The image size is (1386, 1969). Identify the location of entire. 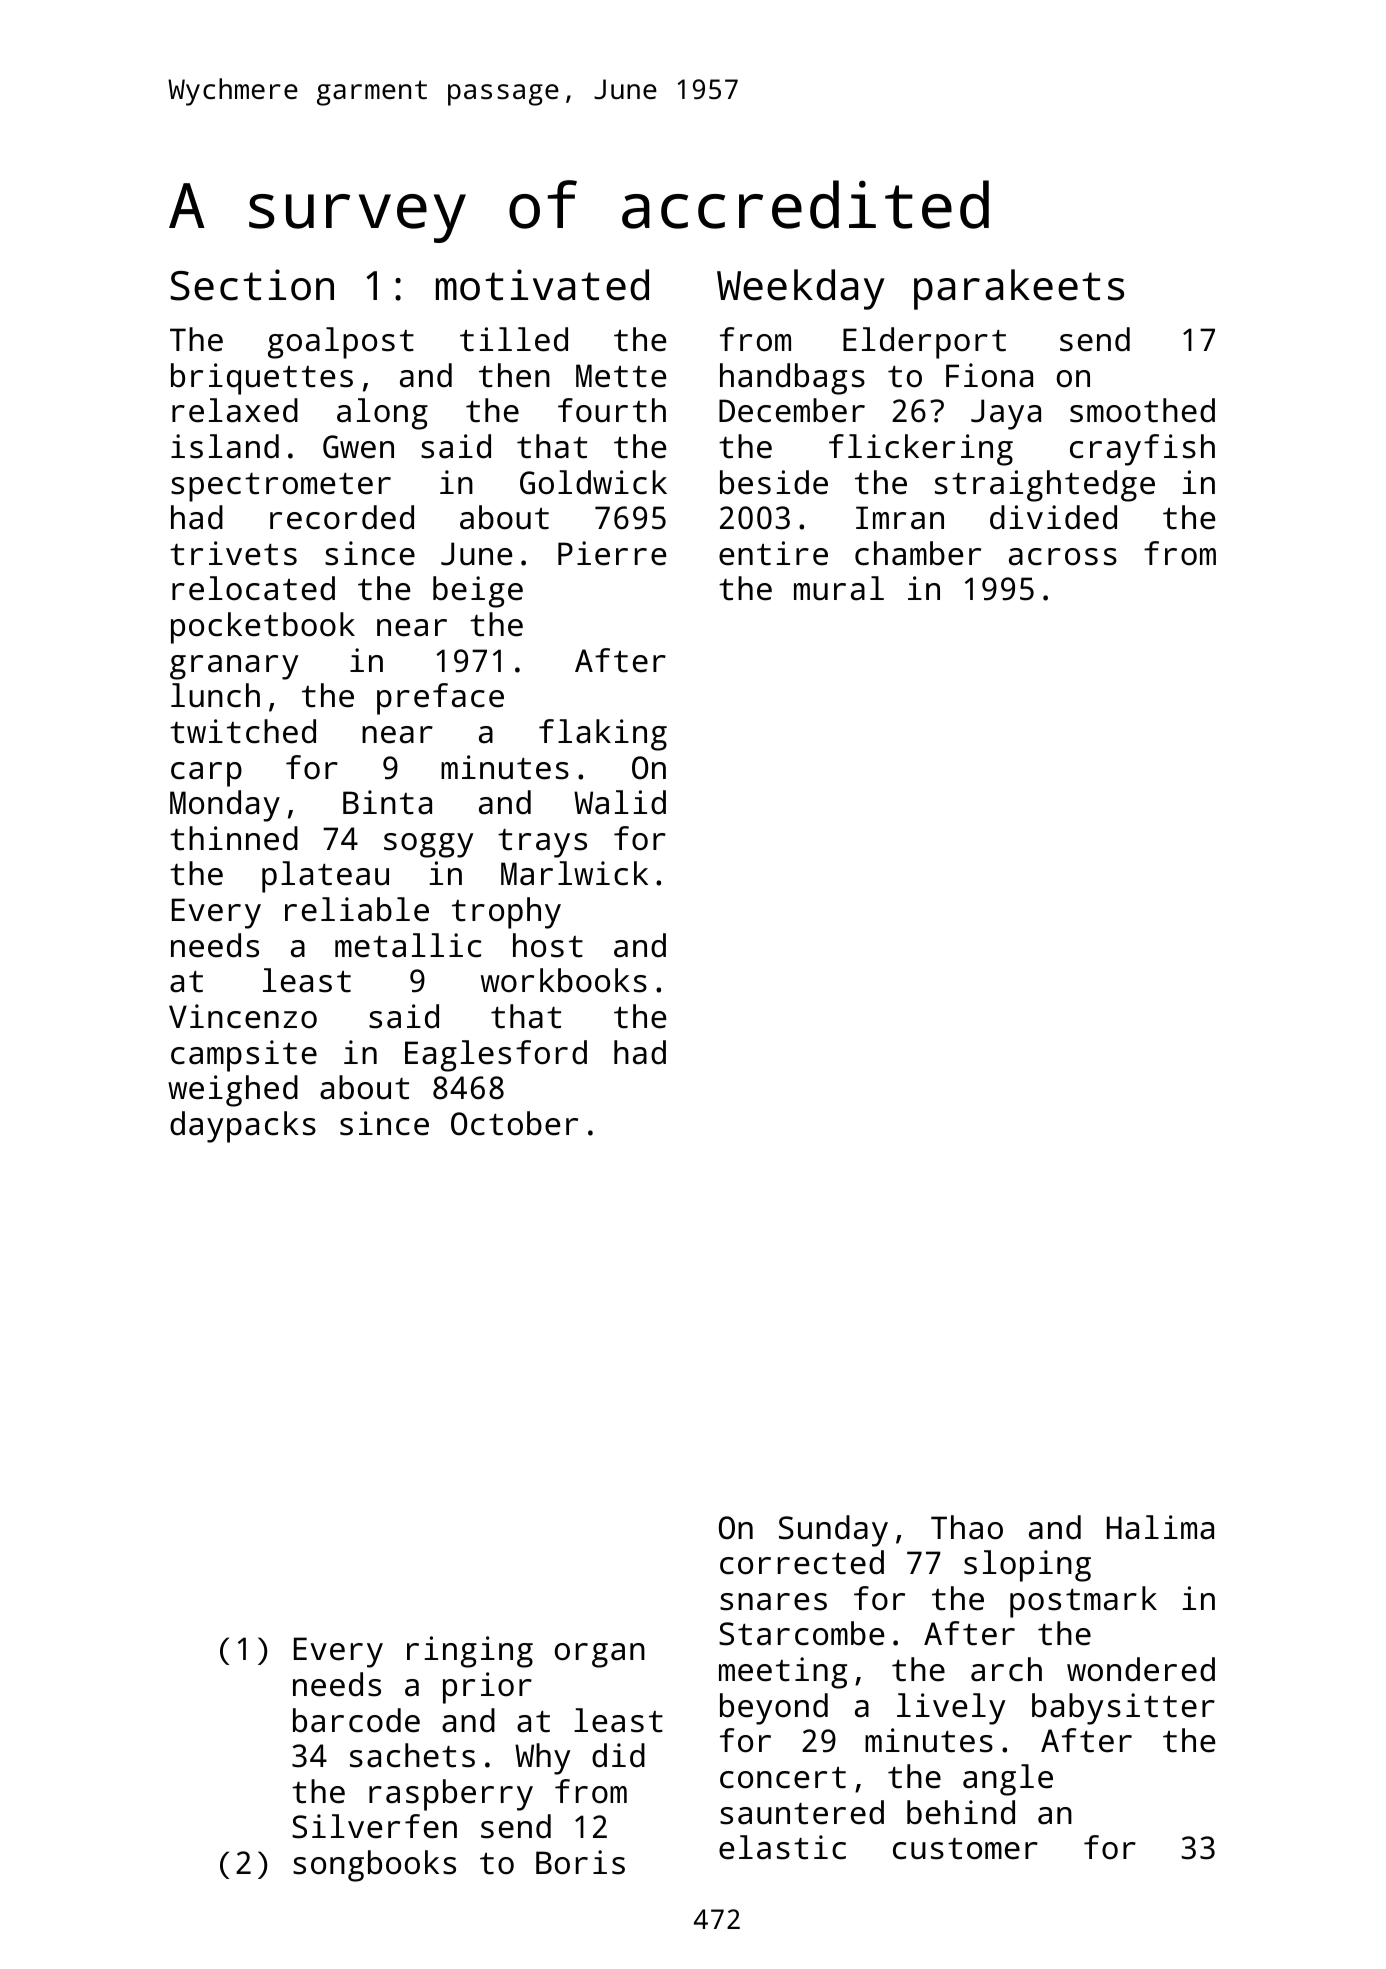
(773, 553).
